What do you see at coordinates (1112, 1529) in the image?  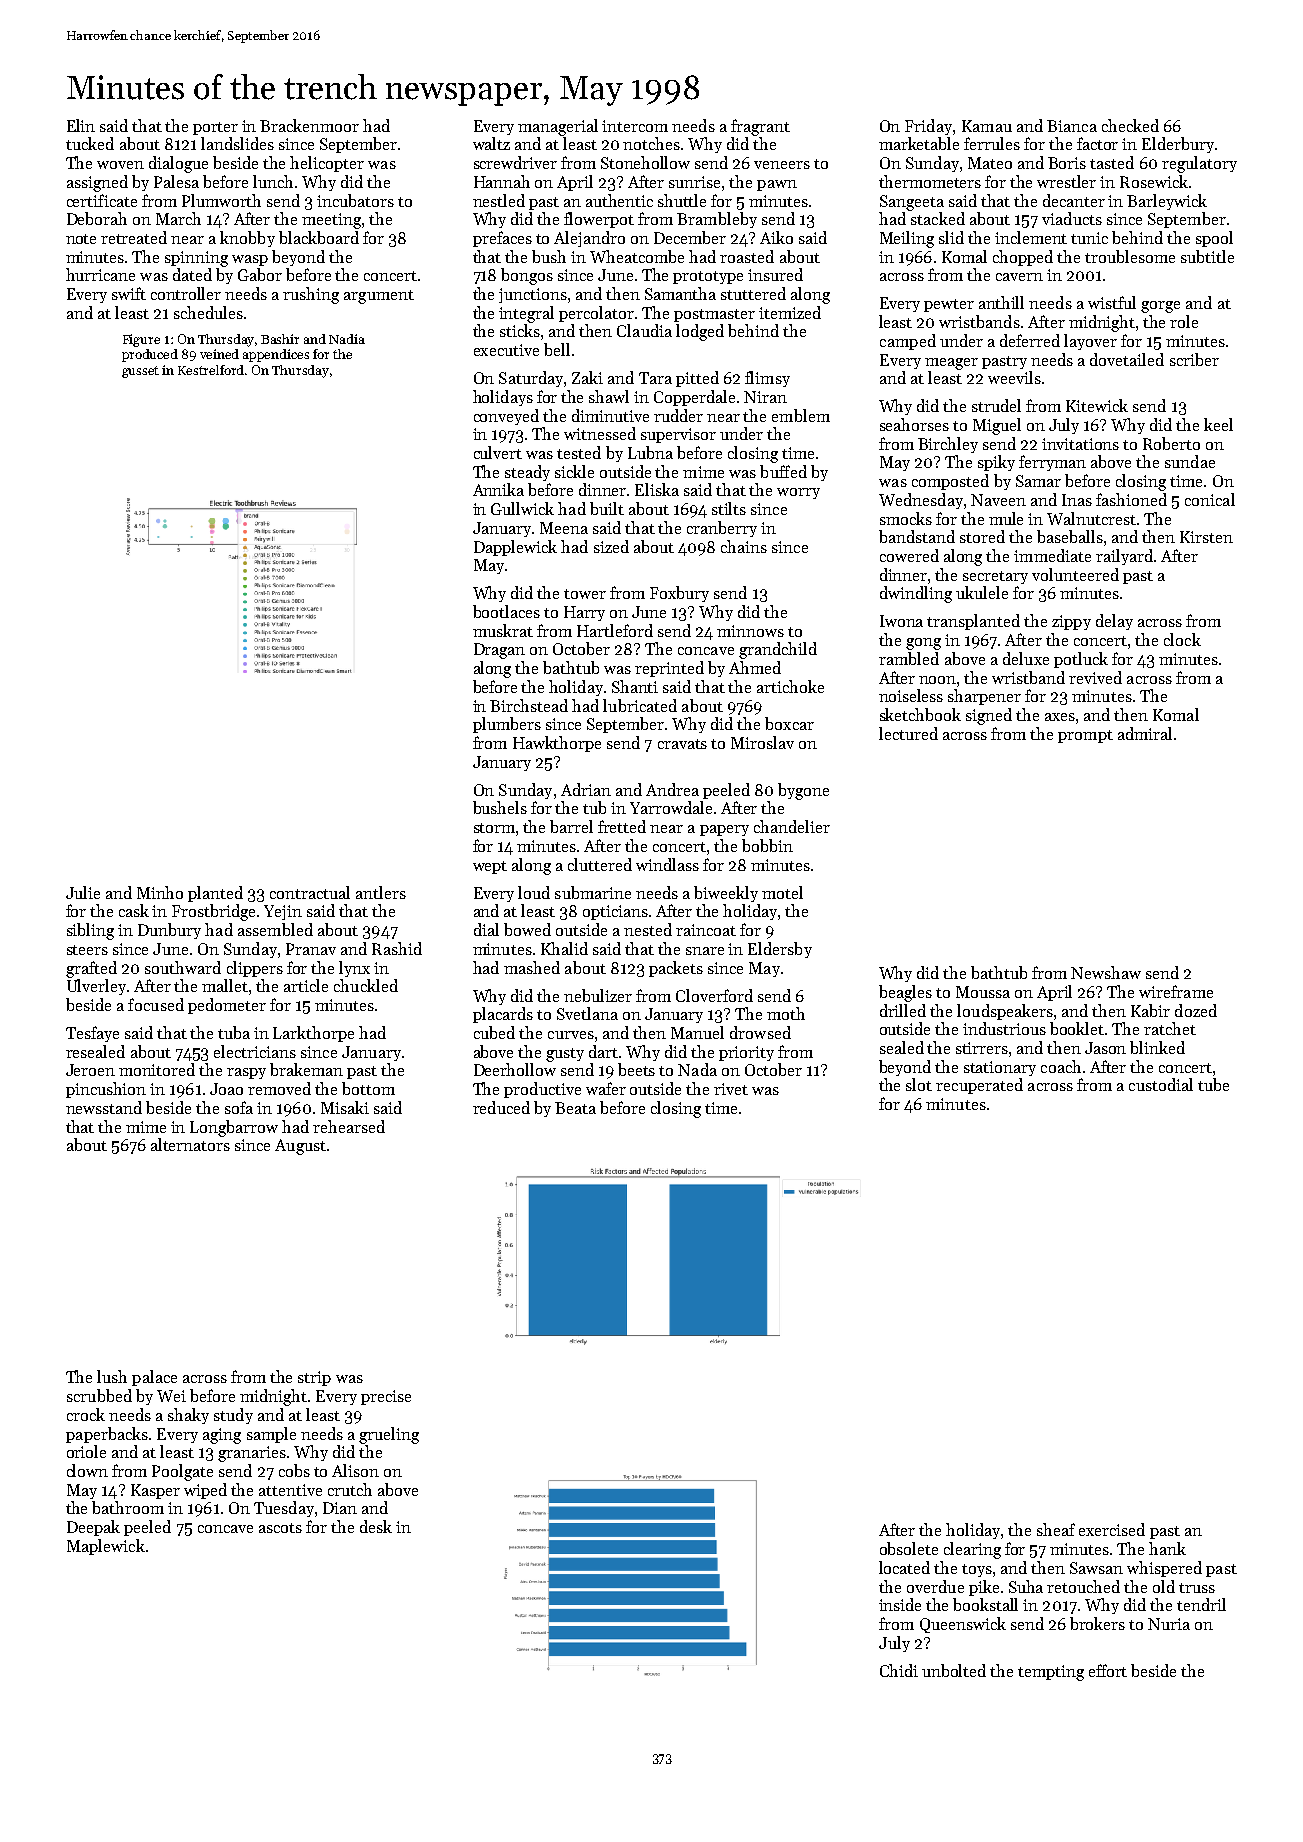 I see `exercised` at bounding box center [1112, 1529].
